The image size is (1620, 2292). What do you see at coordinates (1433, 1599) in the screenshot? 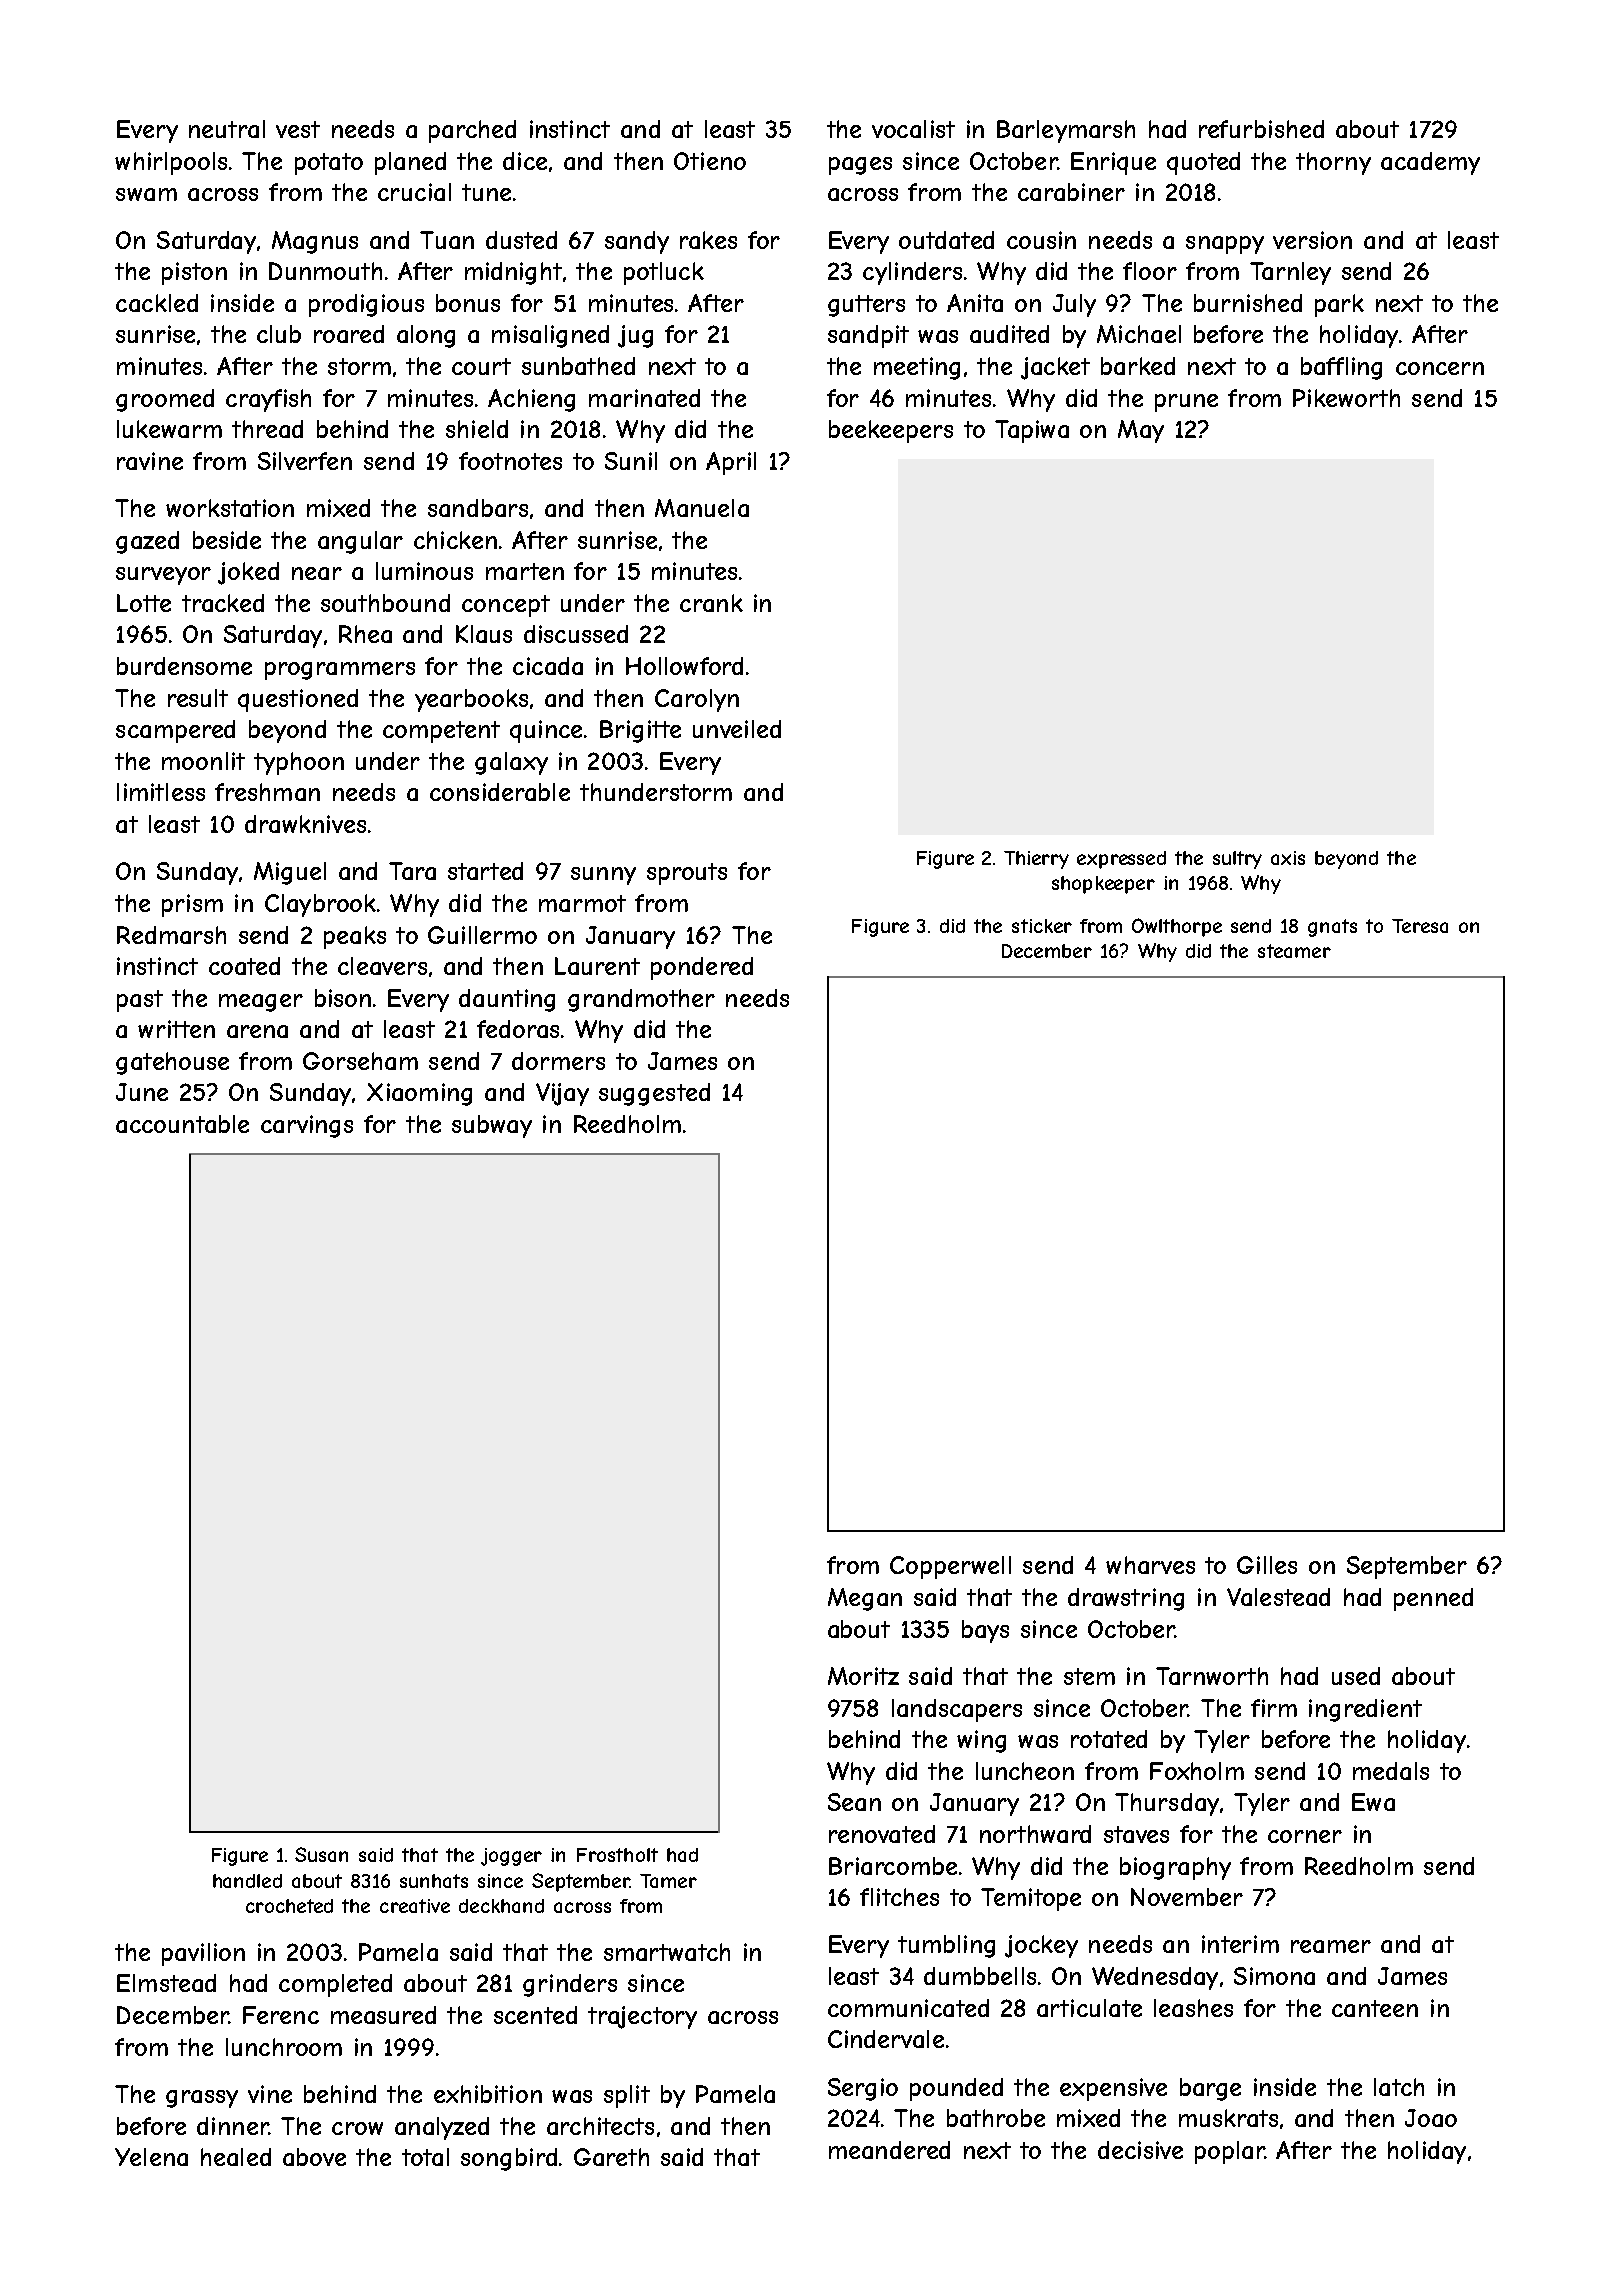
I see `penned` at bounding box center [1433, 1599].
